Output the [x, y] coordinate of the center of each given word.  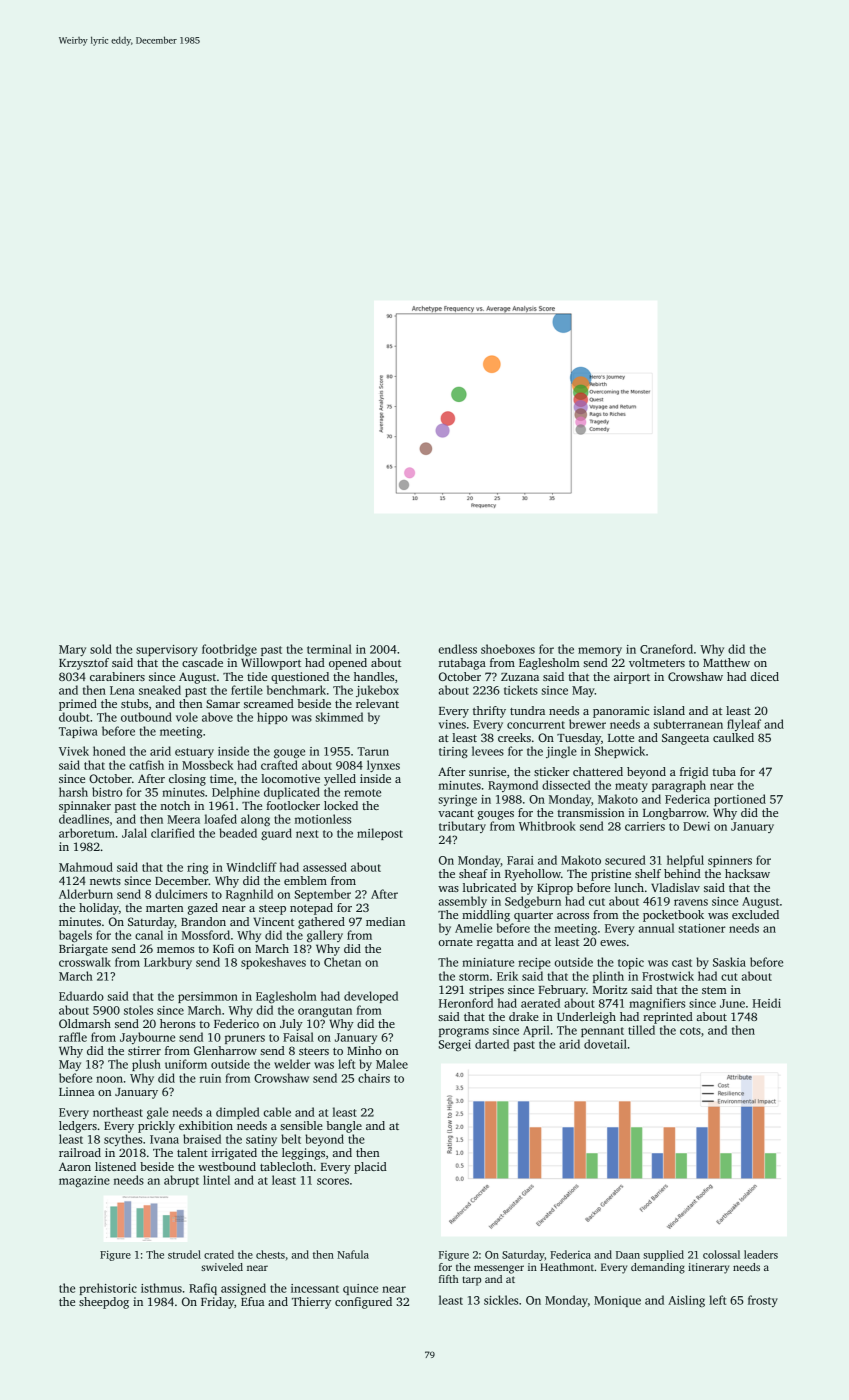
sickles [501, 1300]
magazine [84, 1181]
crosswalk [85, 962]
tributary [462, 827]
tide [257, 676]
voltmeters [657, 662]
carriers [645, 826]
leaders [761, 1254]
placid [370, 1168]
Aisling [686, 1301]
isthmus [161, 1288]
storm [474, 977]
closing [187, 780]
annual [656, 928]
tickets [521, 690]
